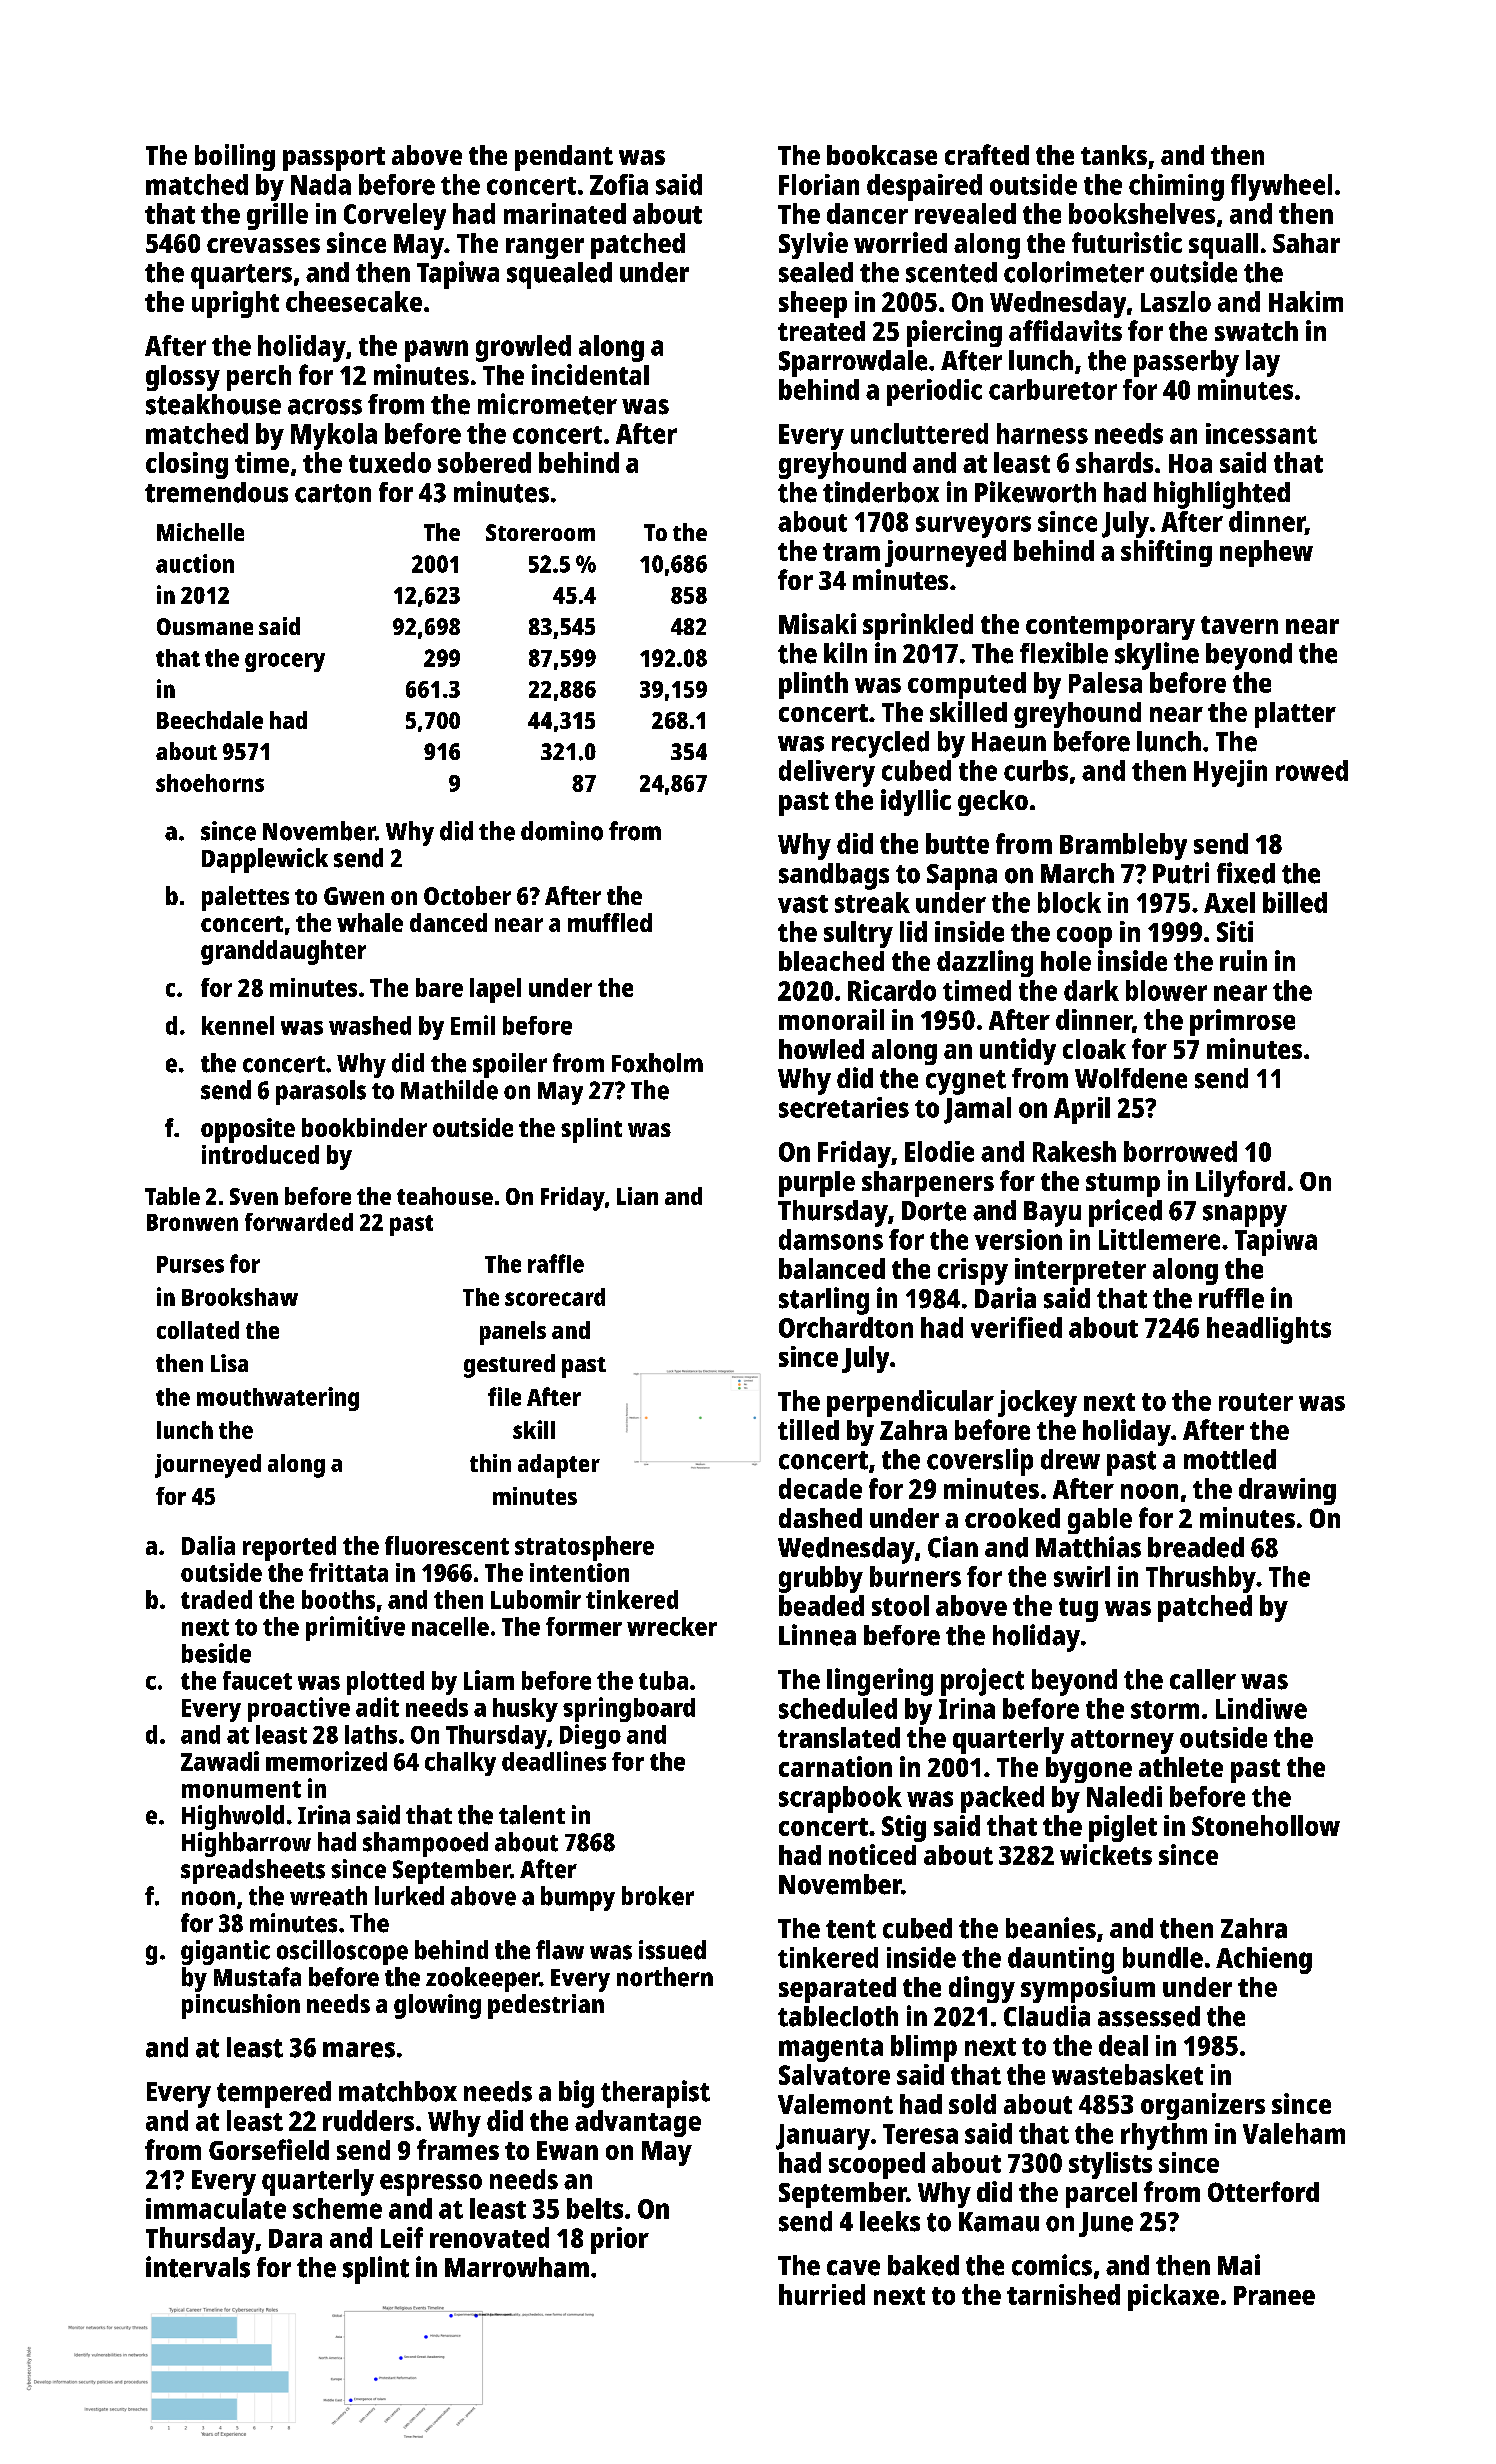 This image has width=1496, height=2464. Describe the element at coordinates (235, 157) in the image. I see `boiling` at that location.
